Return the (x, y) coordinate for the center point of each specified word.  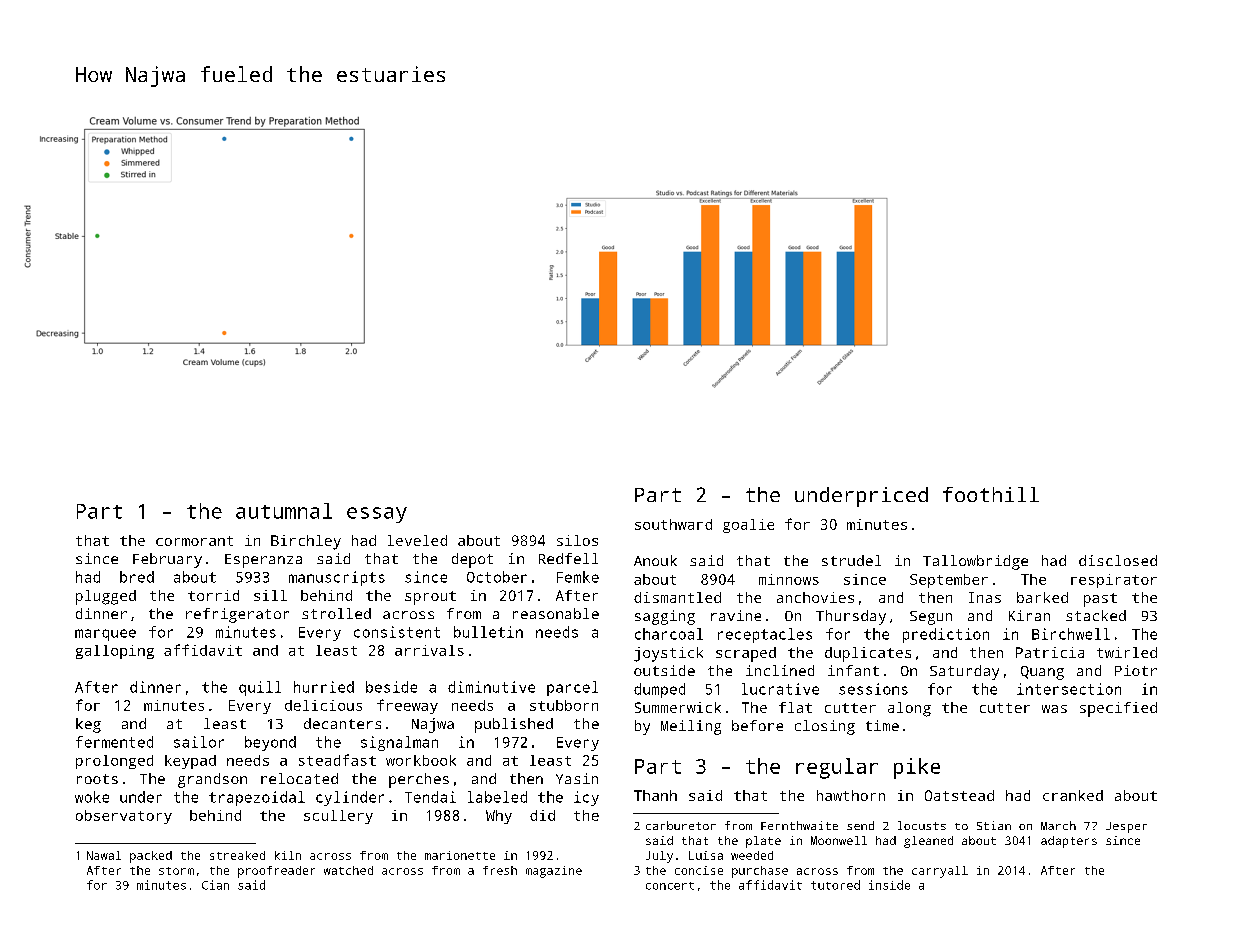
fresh (500, 870)
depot (472, 560)
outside (664, 670)
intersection (1069, 689)
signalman (399, 743)
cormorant (194, 541)
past (1100, 600)
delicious (323, 705)
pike (917, 768)
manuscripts (337, 578)
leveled (417, 540)
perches (419, 780)
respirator (1114, 581)
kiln (288, 855)
